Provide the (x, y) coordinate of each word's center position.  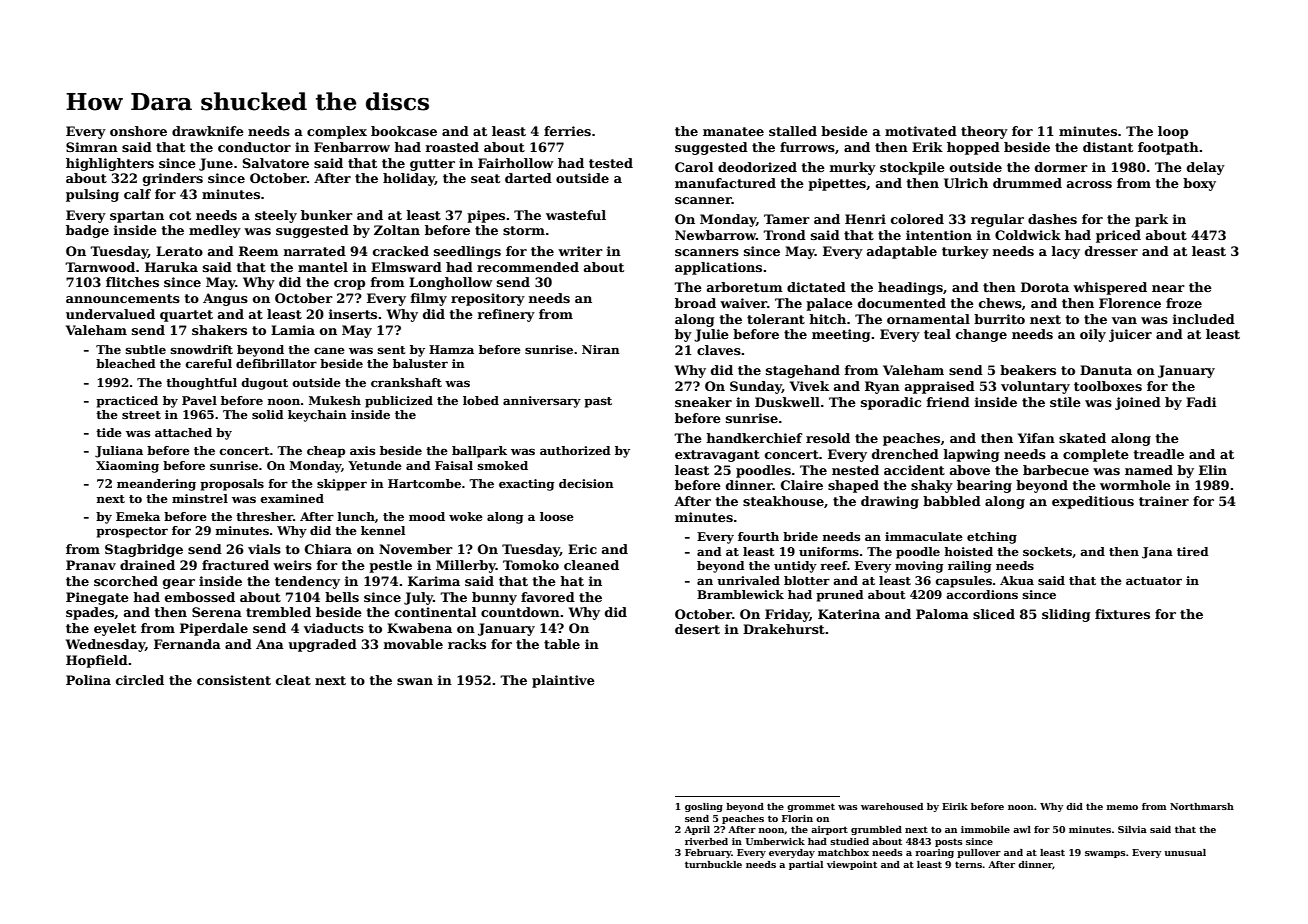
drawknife (208, 131)
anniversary (542, 402)
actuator (1154, 581)
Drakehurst (784, 629)
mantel (323, 267)
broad (695, 303)
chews (1000, 303)
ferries (567, 131)
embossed (200, 597)
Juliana (119, 452)
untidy (795, 567)
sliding (1066, 615)
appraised (940, 387)
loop (1173, 132)
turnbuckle (713, 864)
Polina (88, 680)
